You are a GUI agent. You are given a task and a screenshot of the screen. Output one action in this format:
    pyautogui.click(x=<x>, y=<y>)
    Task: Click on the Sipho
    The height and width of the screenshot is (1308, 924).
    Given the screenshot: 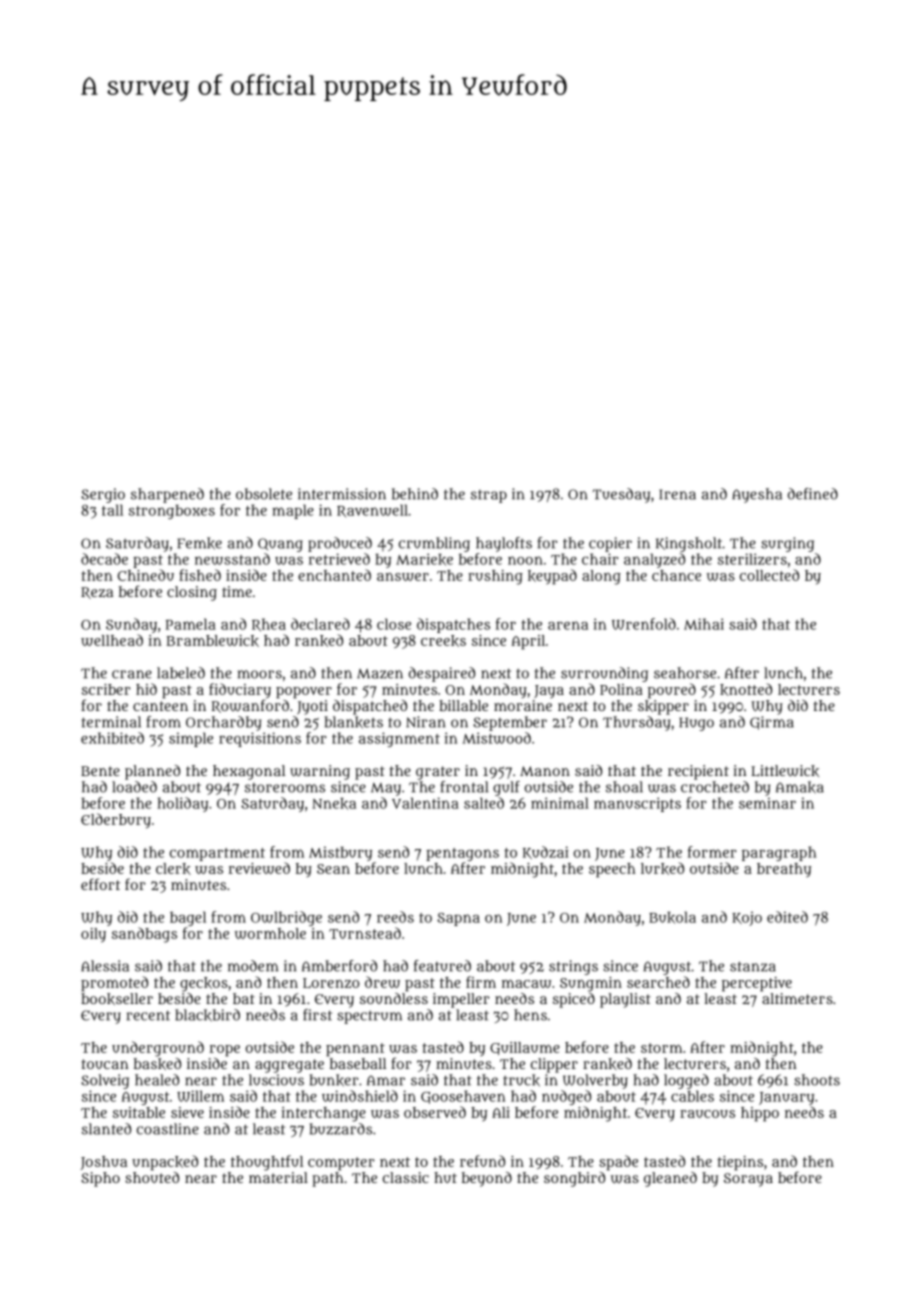 What is the action you would take?
    pyautogui.click(x=100, y=1179)
